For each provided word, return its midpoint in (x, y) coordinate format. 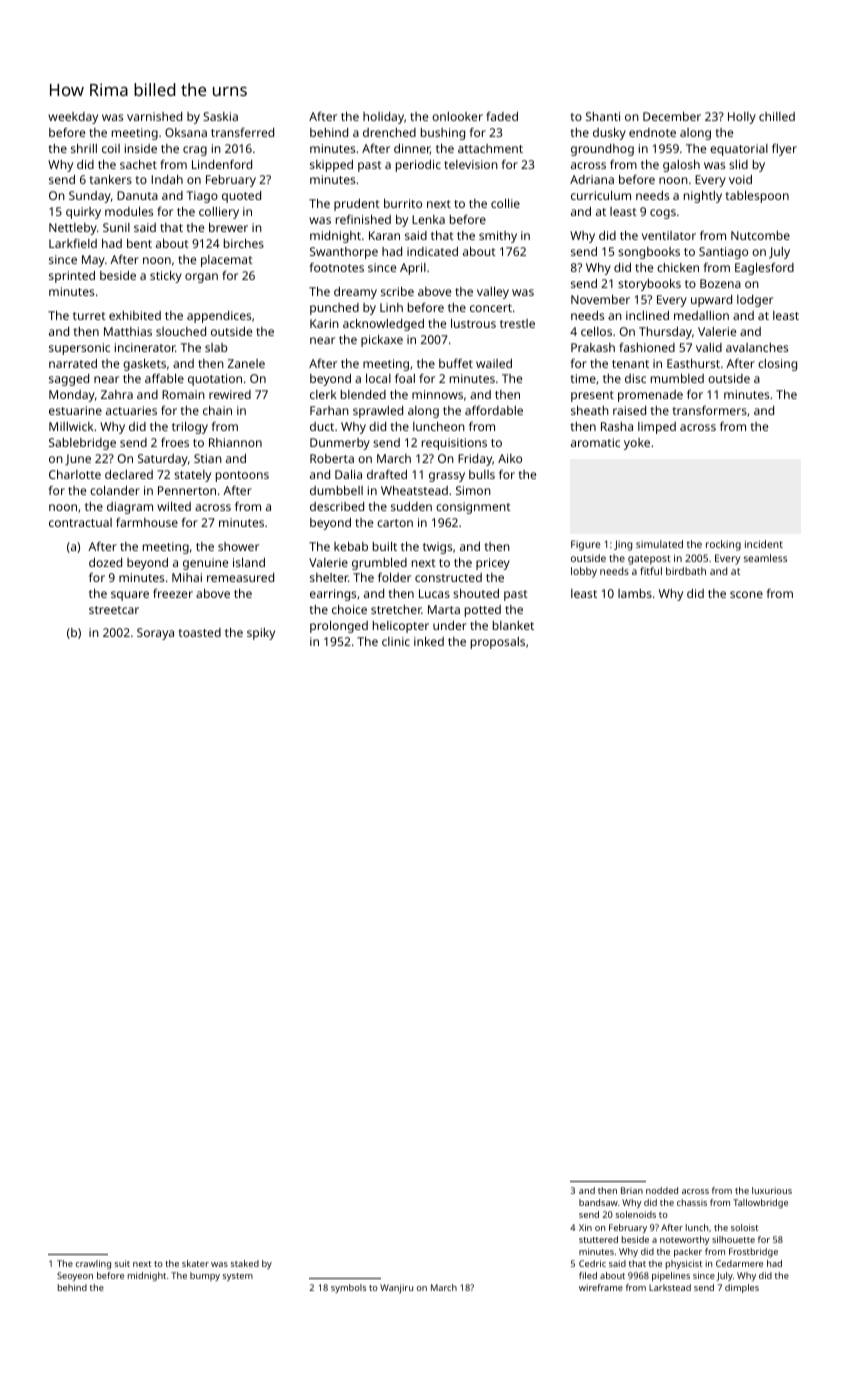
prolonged (339, 627)
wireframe (601, 1287)
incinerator (145, 347)
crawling (93, 1264)
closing (777, 365)
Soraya (155, 634)
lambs (635, 593)
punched (334, 309)
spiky (261, 634)
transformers (710, 410)
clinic (396, 641)
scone (746, 594)
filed (588, 1275)
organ (201, 278)
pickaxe (382, 341)
